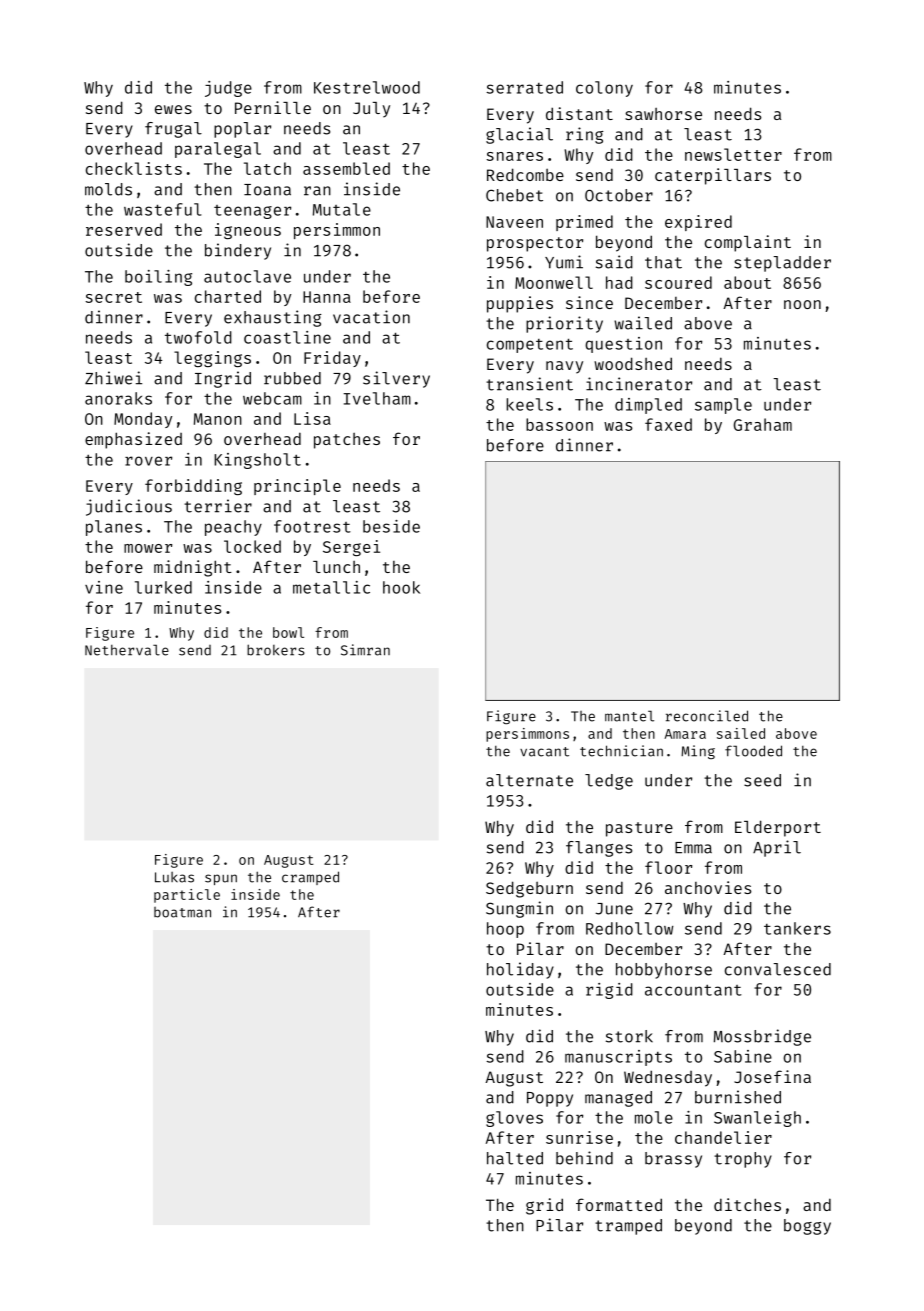 The image size is (924, 1311). I want to click on colony, so click(604, 89).
